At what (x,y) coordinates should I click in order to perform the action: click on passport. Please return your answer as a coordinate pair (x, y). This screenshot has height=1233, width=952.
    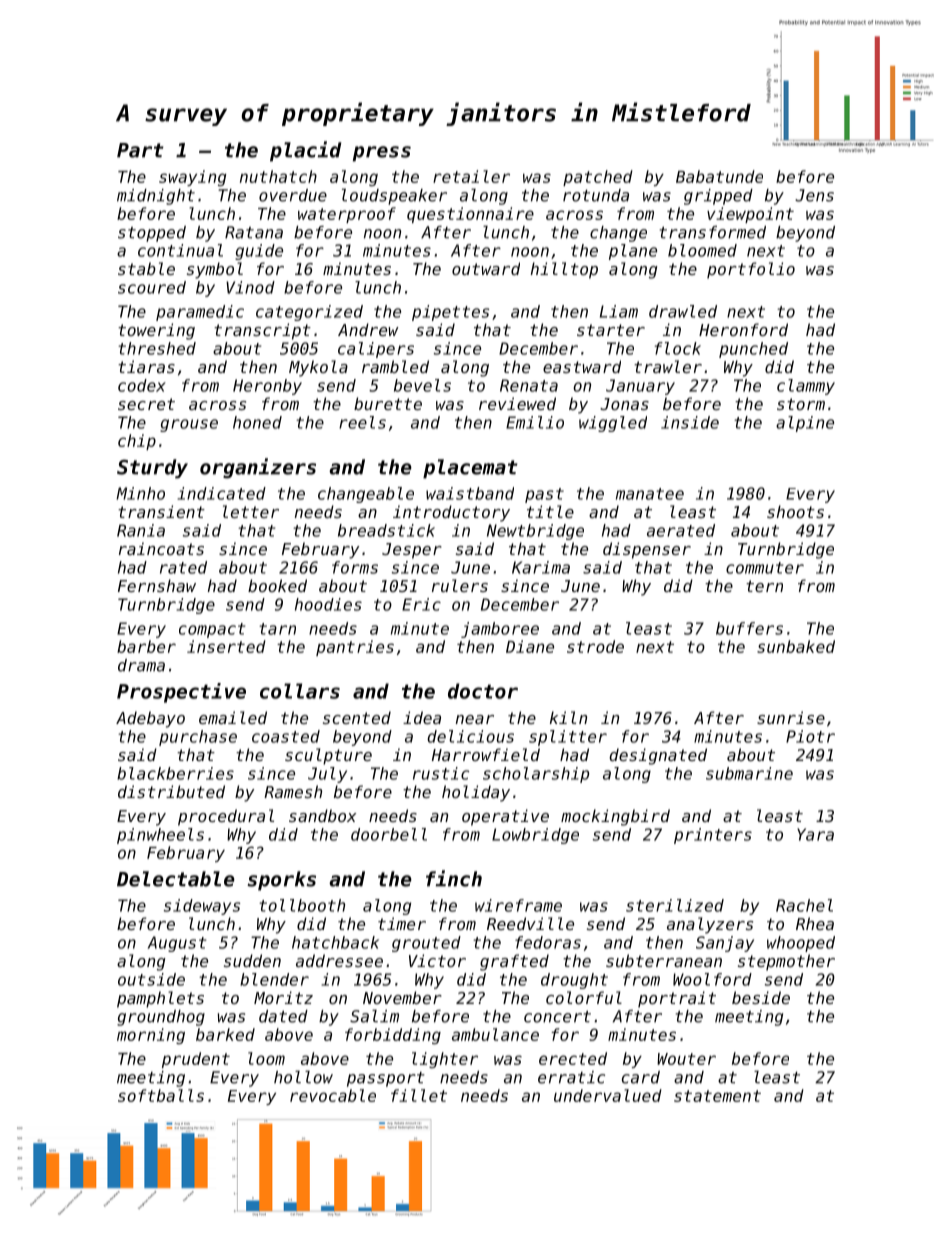
    Looking at the image, I should click on (386, 1079).
